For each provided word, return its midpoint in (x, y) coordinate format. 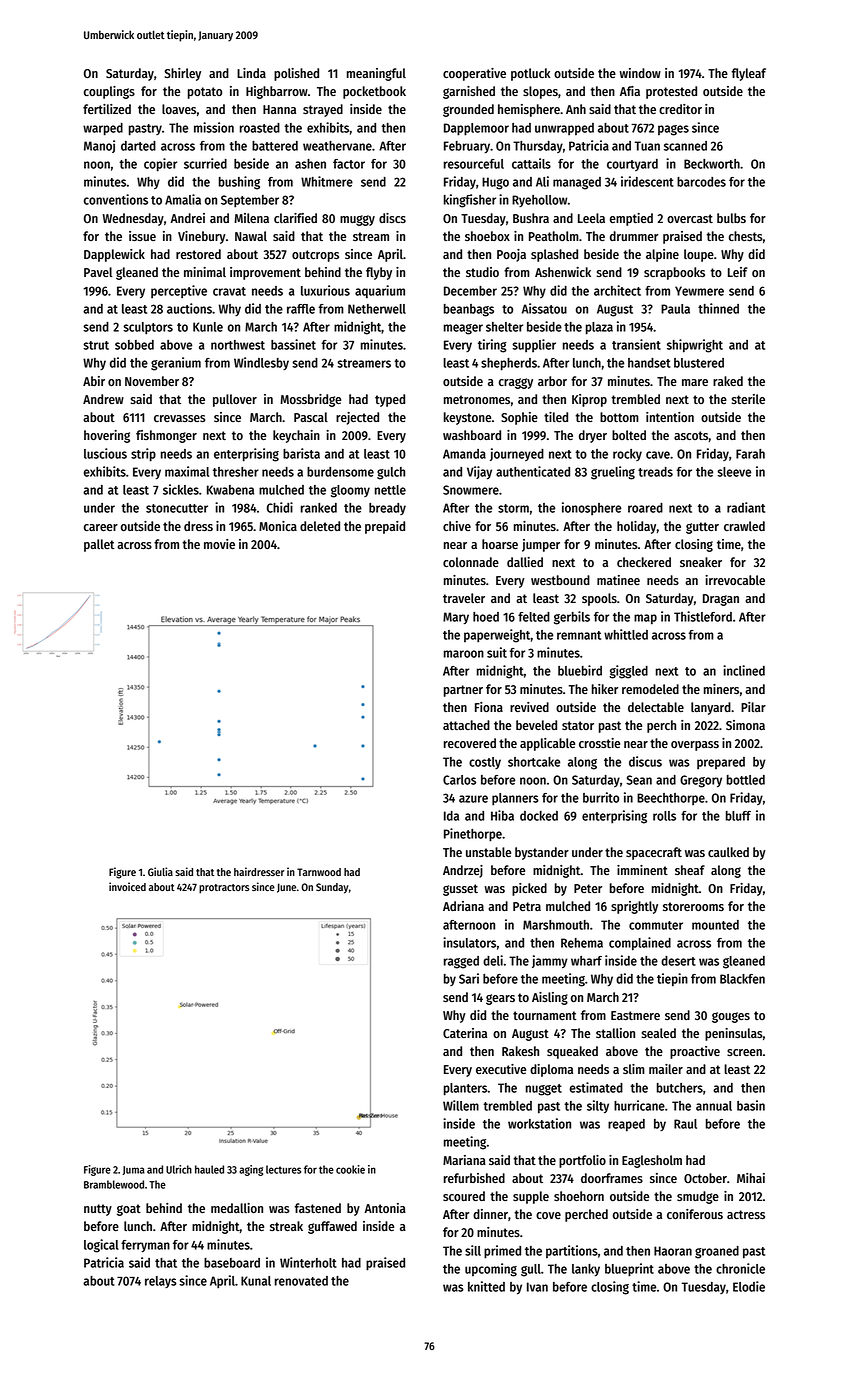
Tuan (647, 146)
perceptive (179, 291)
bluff (738, 816)
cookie (350, 1169)
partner (463, 691)
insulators (469, 942)
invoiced (127, 886)
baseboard (232, 1263)
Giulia (160, 871)
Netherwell (377, 309)
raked (728, 381)
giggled (628, 672)
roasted (260, 128)
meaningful (376, 74)
